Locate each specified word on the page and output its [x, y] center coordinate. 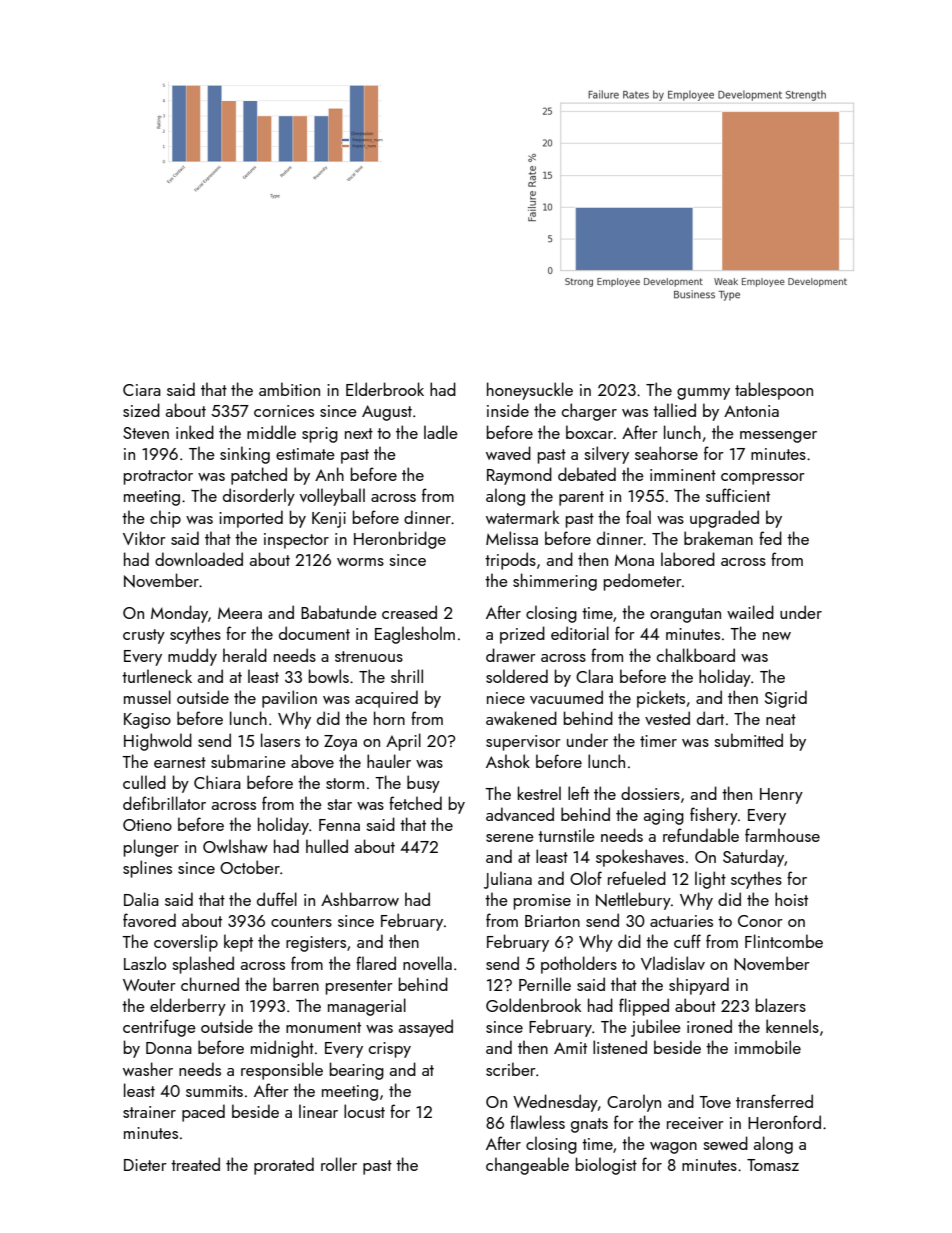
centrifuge [159, 1028]
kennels [792, 1026]
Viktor [144, 538]
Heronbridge [400, 540]
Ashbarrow [360, 899]
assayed [426, 1028]
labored [688, 559]
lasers [280, 740]
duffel [277, 899]
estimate [305, 454]
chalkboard [696, 655]
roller [339, 1164]
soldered [517, 676]
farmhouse [782, 835]
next [359, 433]
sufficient [738, 495]
